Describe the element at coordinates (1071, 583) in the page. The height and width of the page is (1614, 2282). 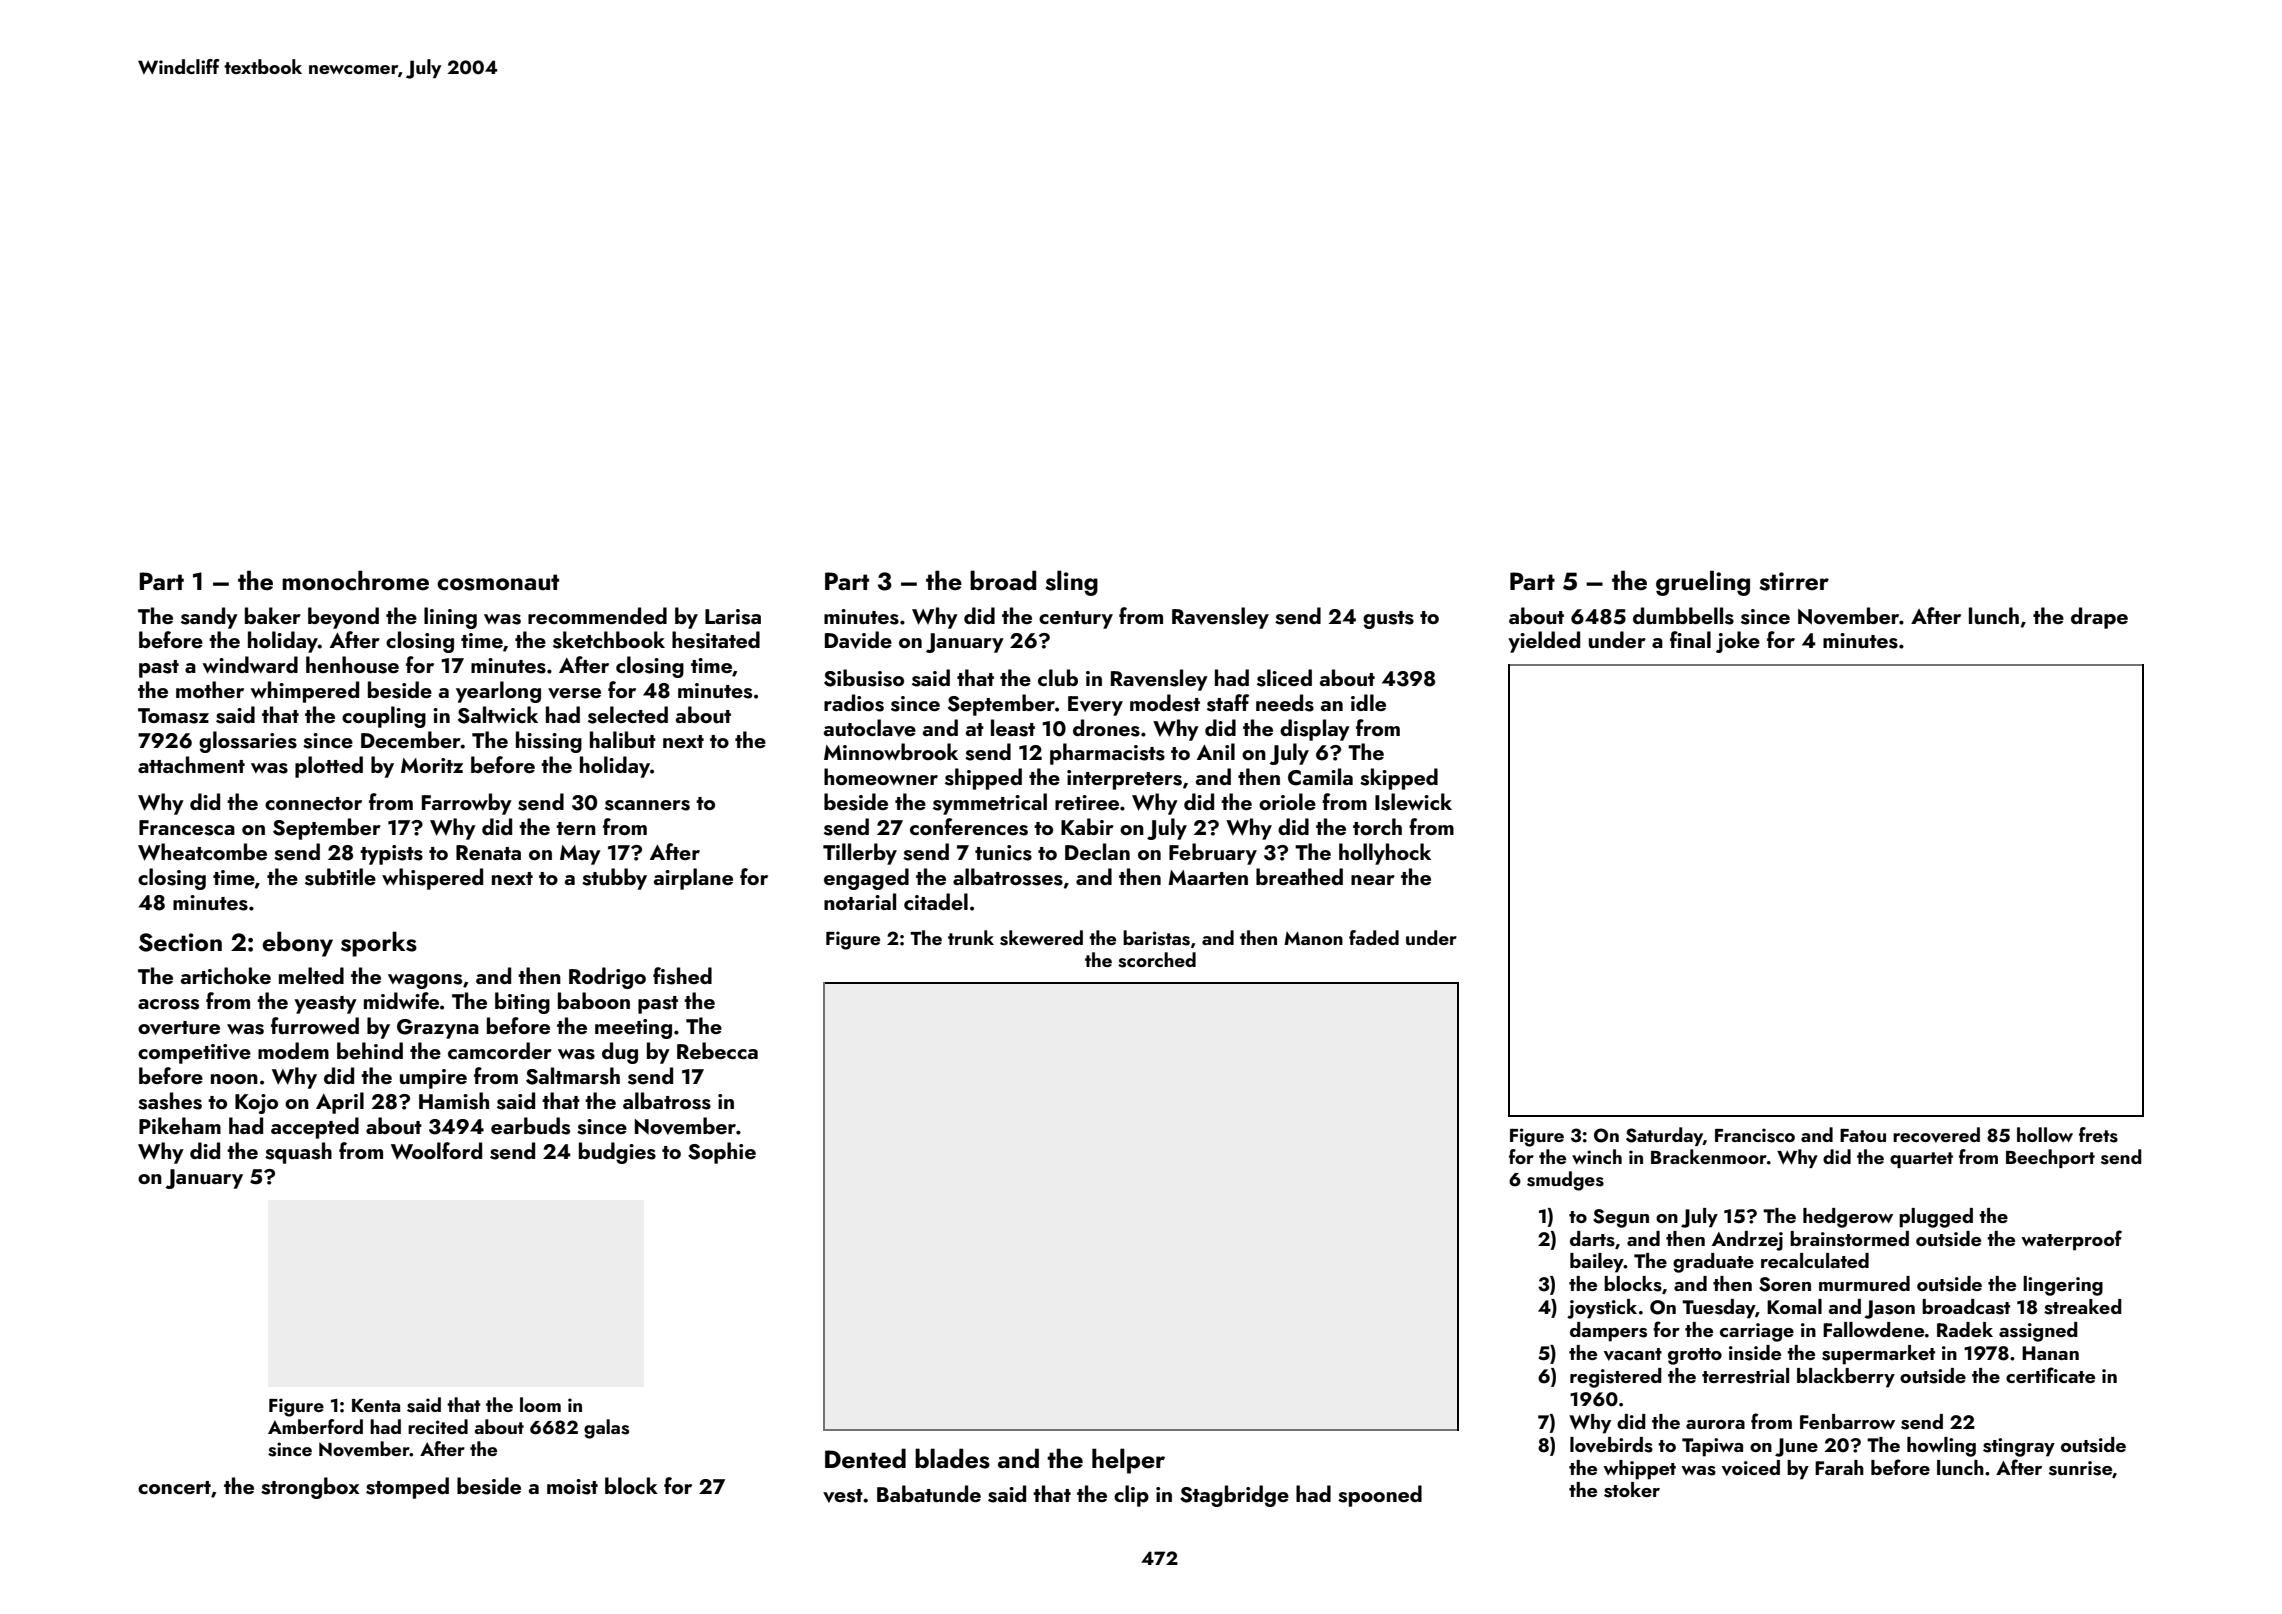
I see `sling` at that location.
